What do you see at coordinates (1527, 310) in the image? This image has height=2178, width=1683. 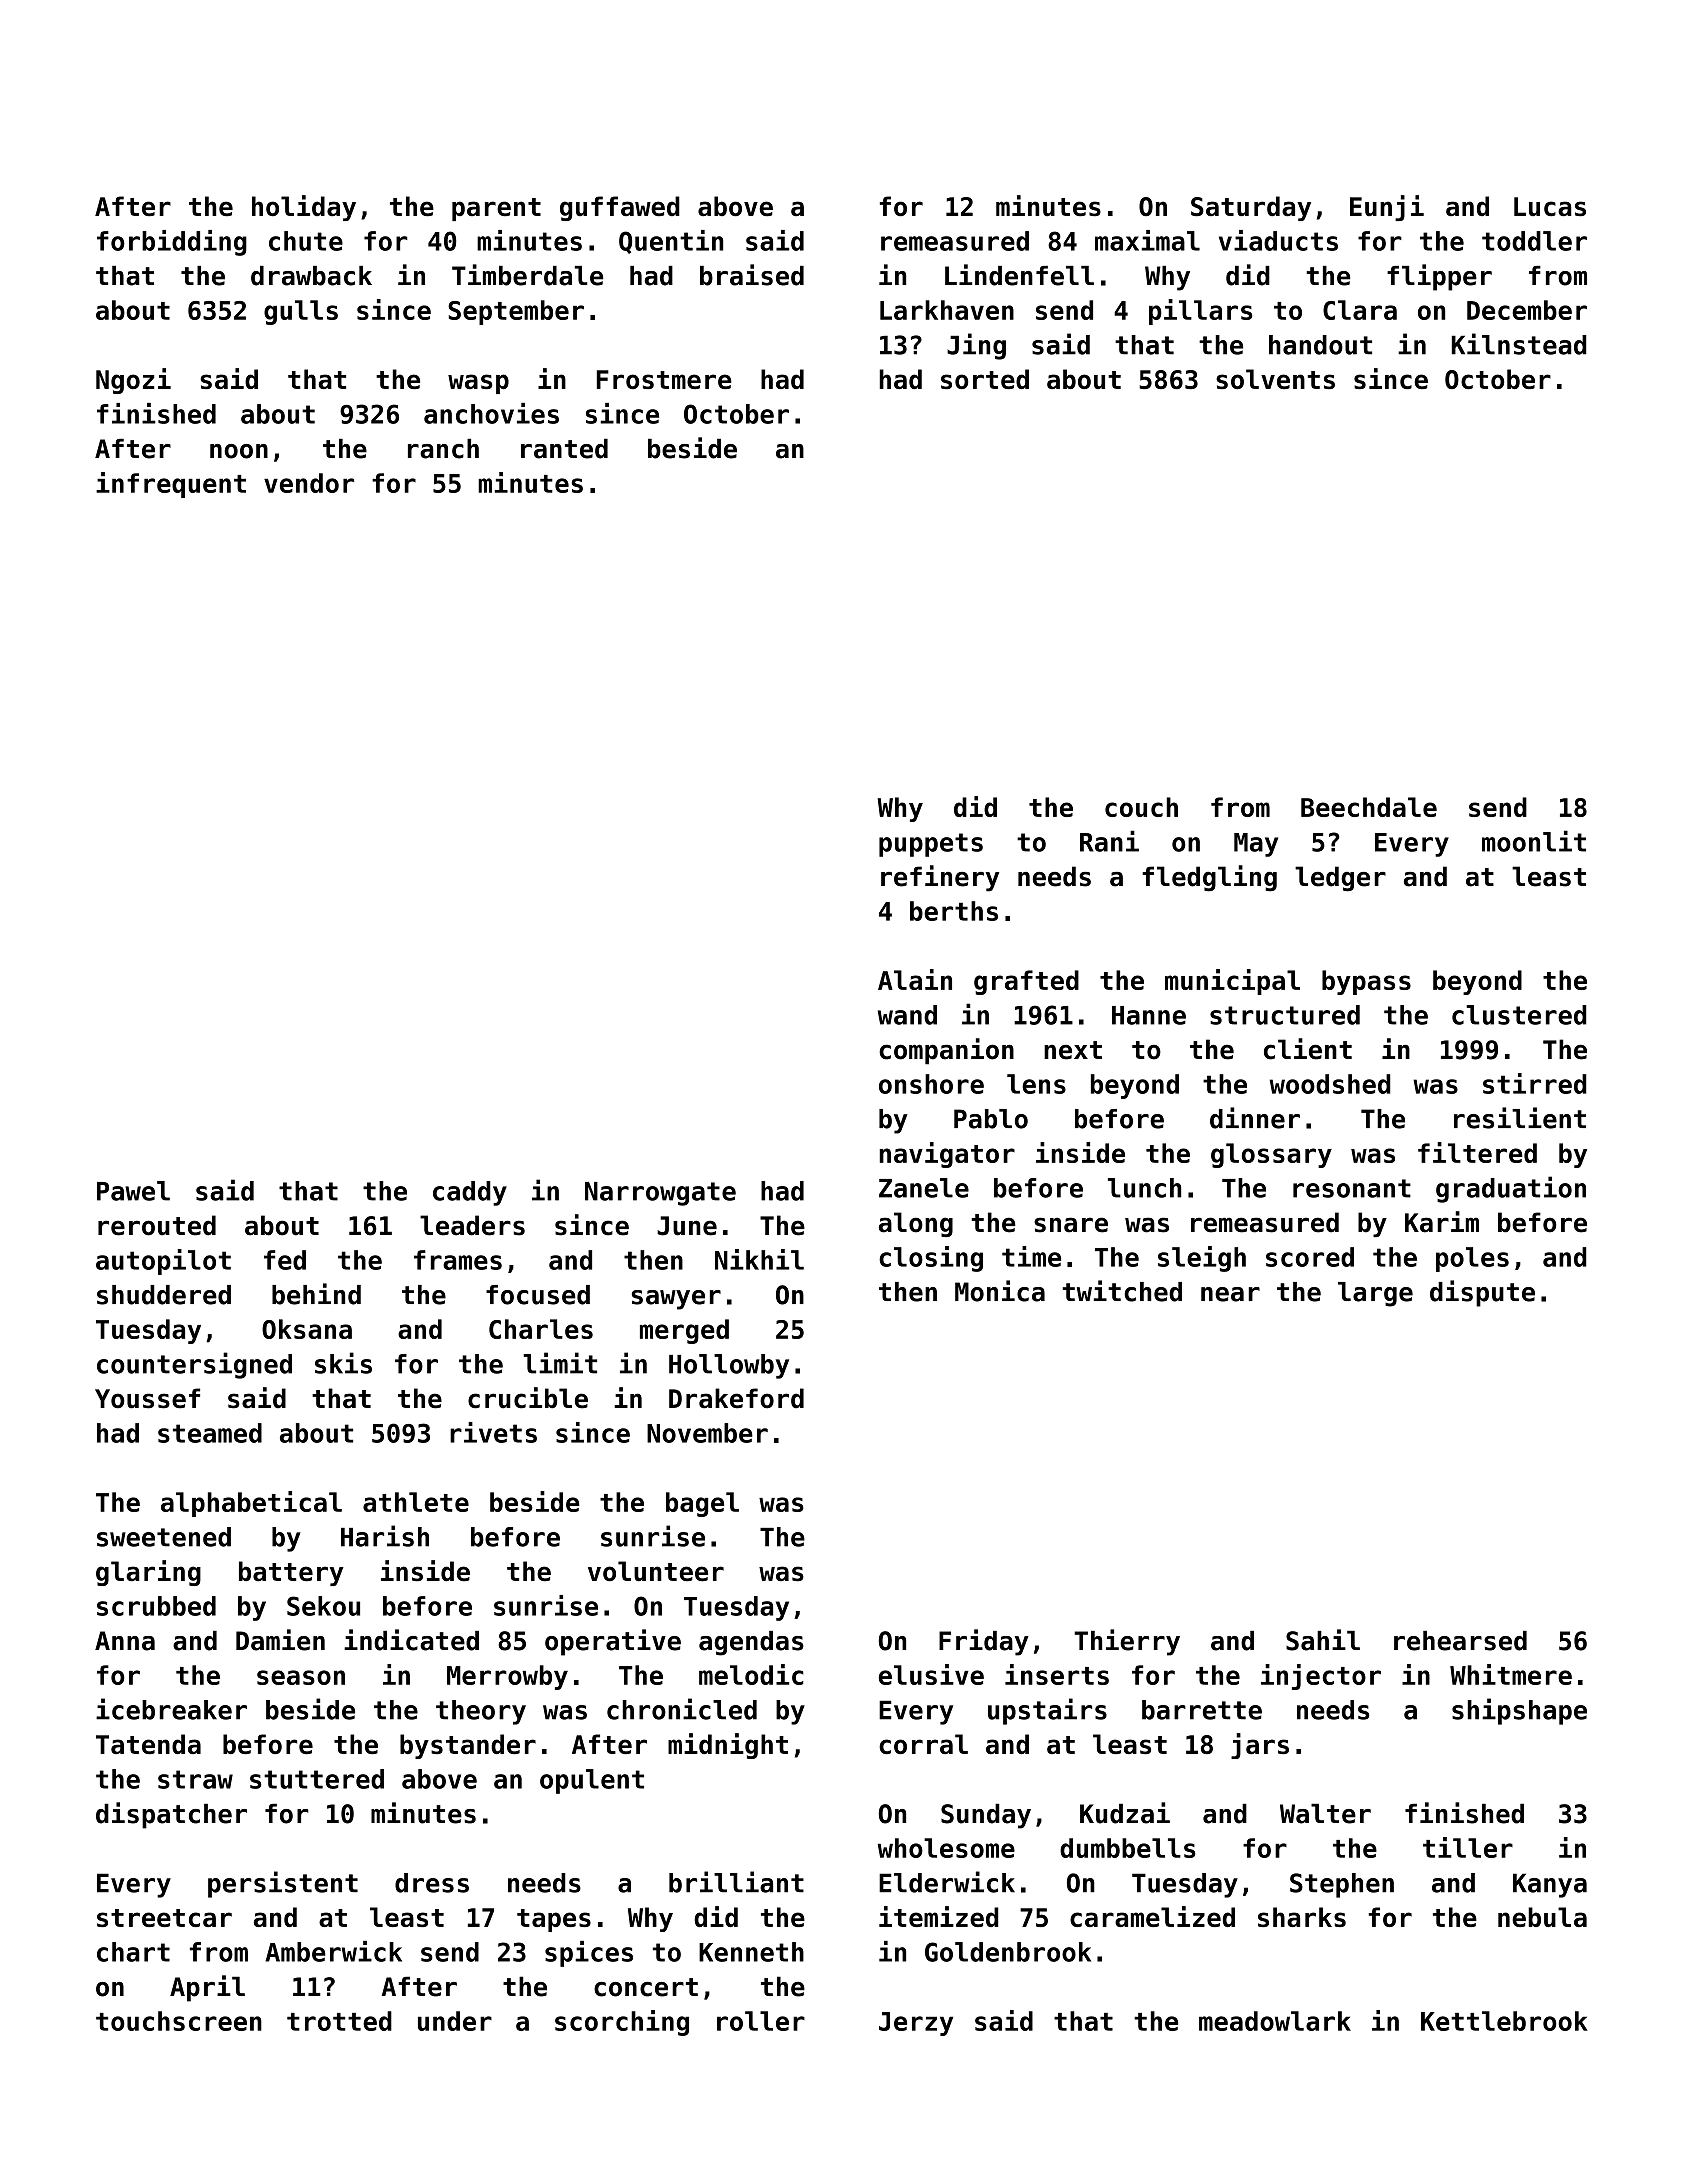 I see `December` at bounding box center [1527, 310].
